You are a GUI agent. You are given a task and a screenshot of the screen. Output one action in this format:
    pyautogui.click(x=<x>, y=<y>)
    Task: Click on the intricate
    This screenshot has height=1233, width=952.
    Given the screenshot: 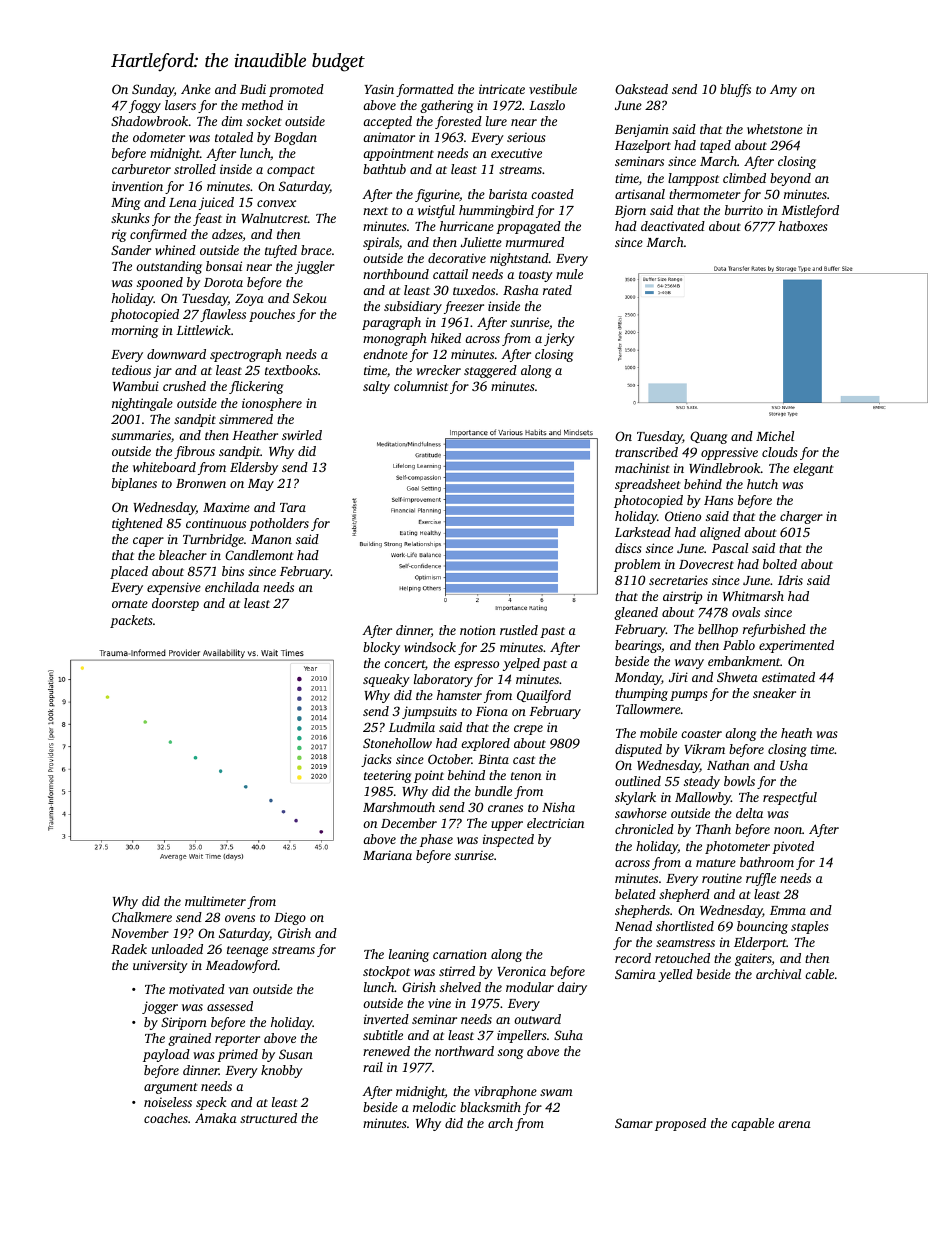 What is the action you would take?
    pyautogui.click(x=502, y=89)
